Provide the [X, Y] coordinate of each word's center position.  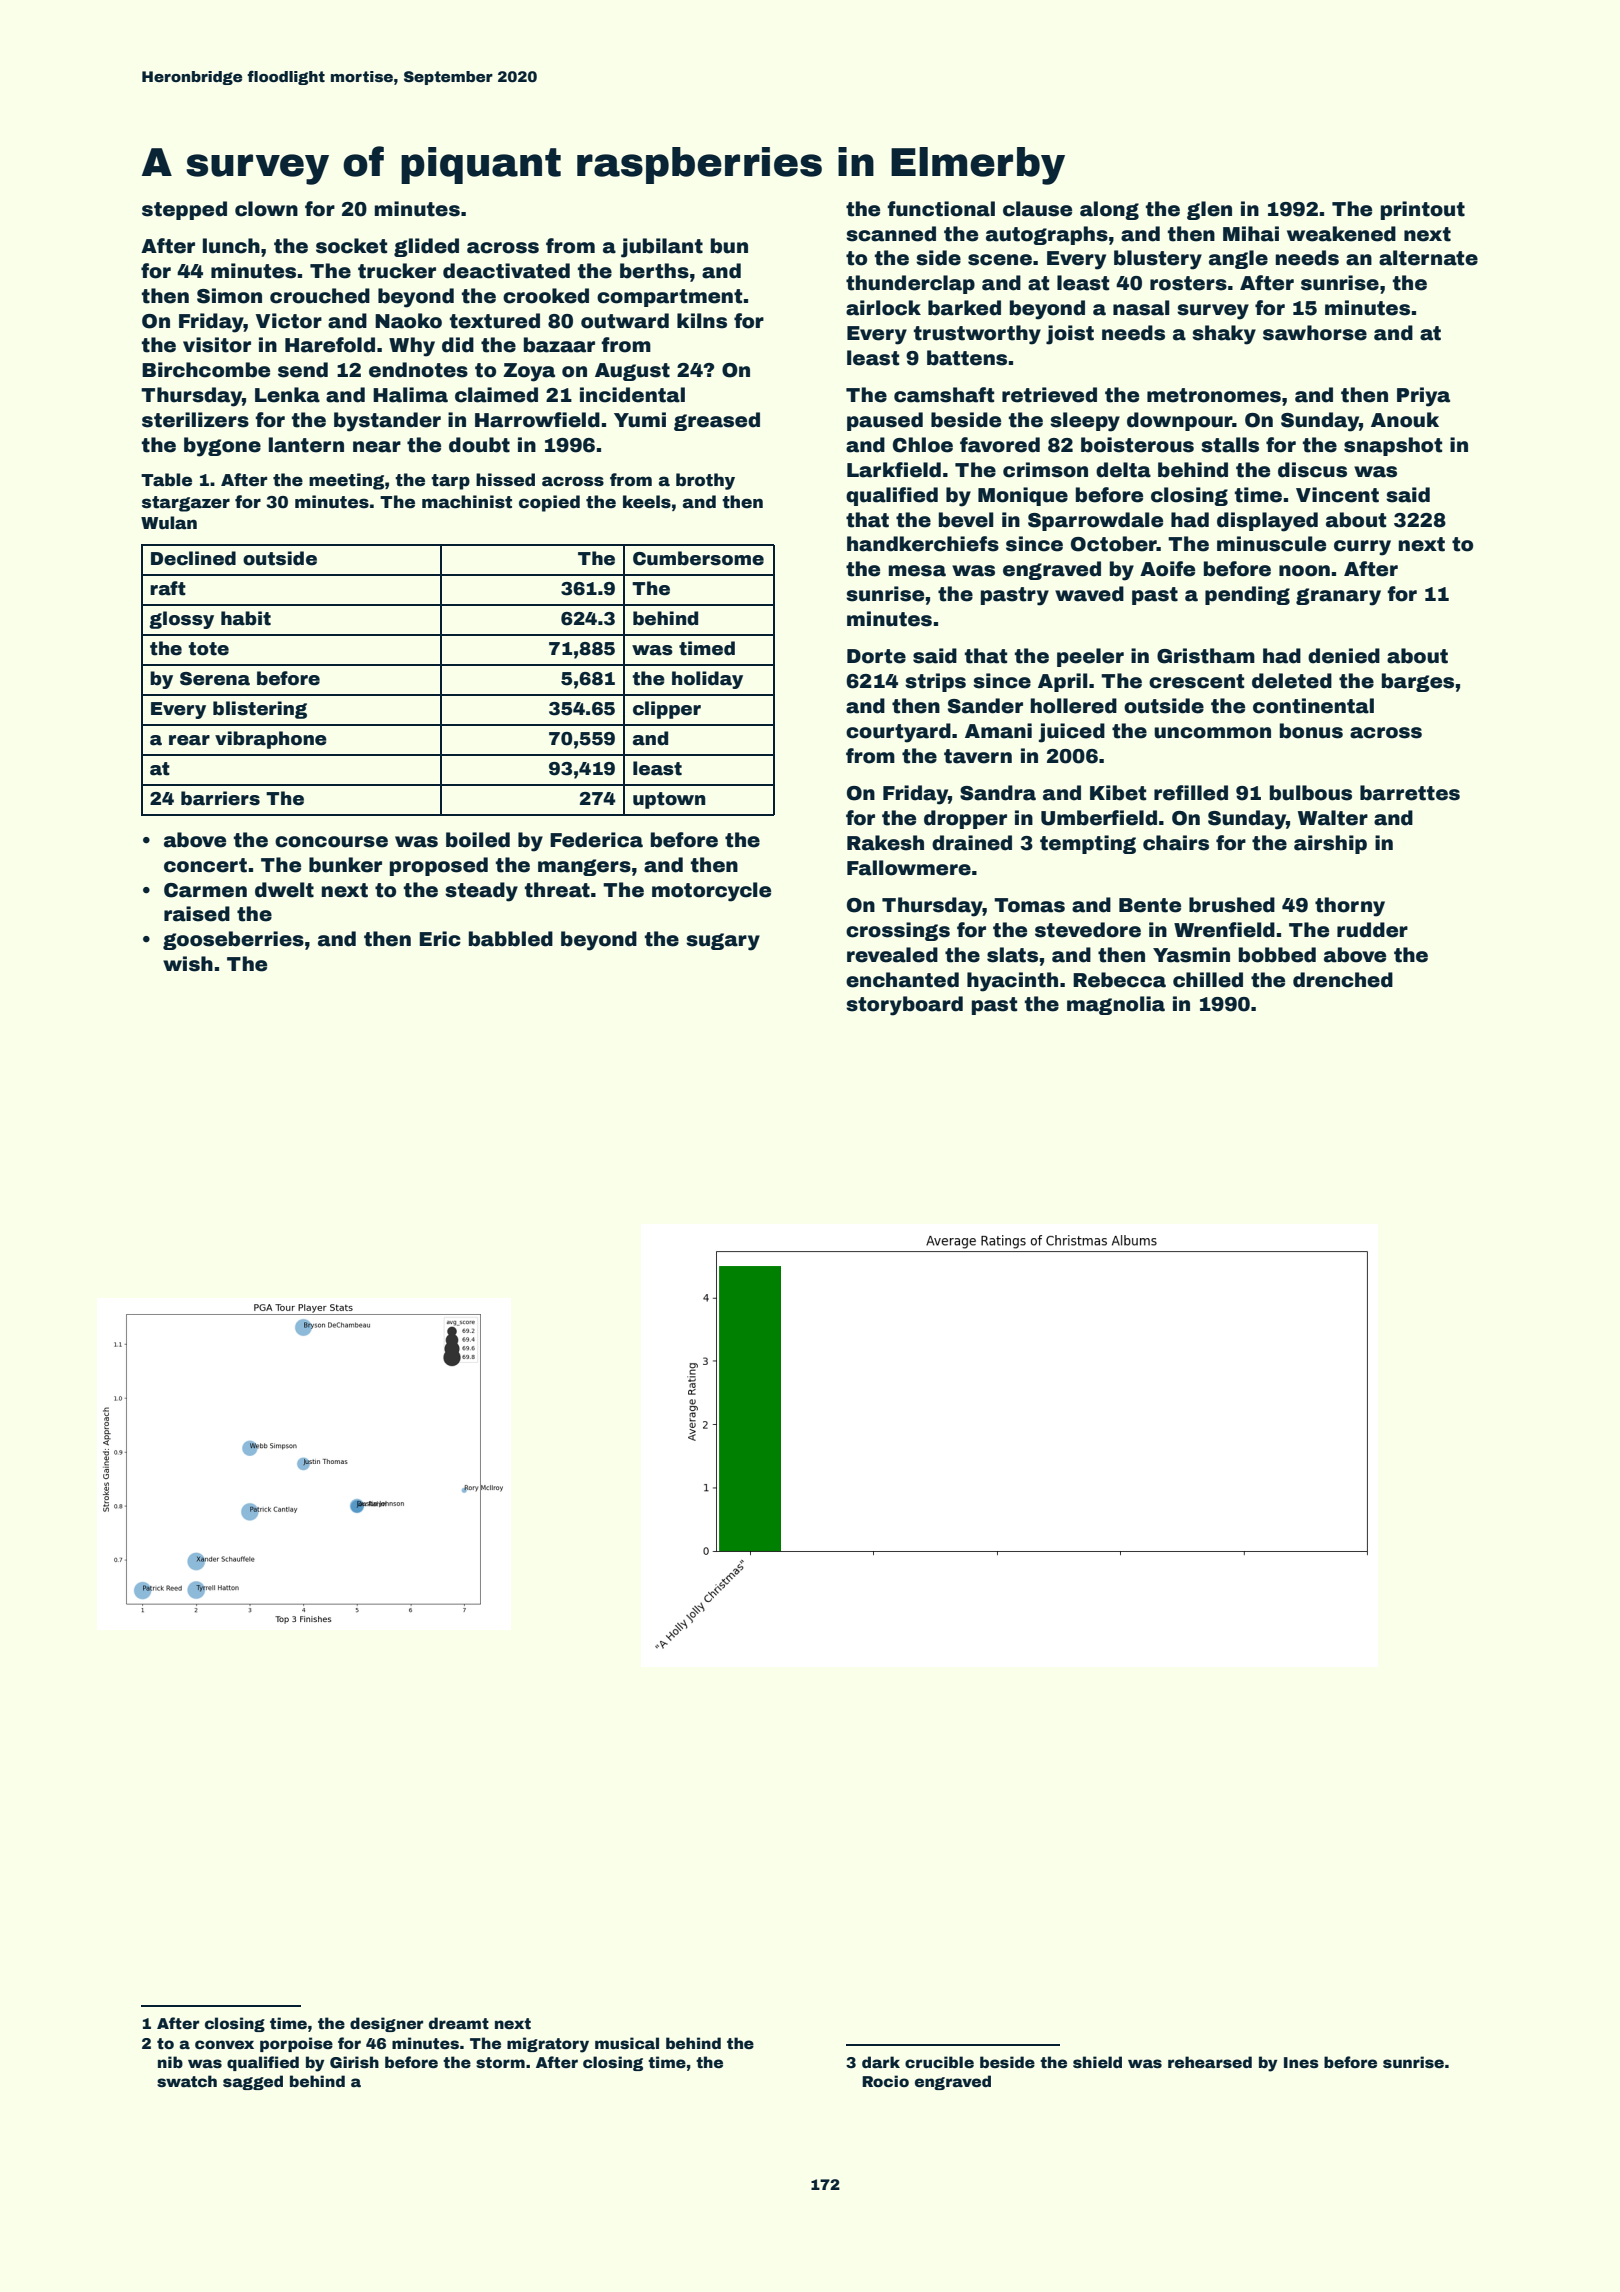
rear [189, 740]
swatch [187, 2081]
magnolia [1116, 1005]
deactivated [506, 271]
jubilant [662, 248]
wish [188, 964]
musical [627, 2043]
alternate [1428, 258]
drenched [1343, 980]
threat [557, 890]
